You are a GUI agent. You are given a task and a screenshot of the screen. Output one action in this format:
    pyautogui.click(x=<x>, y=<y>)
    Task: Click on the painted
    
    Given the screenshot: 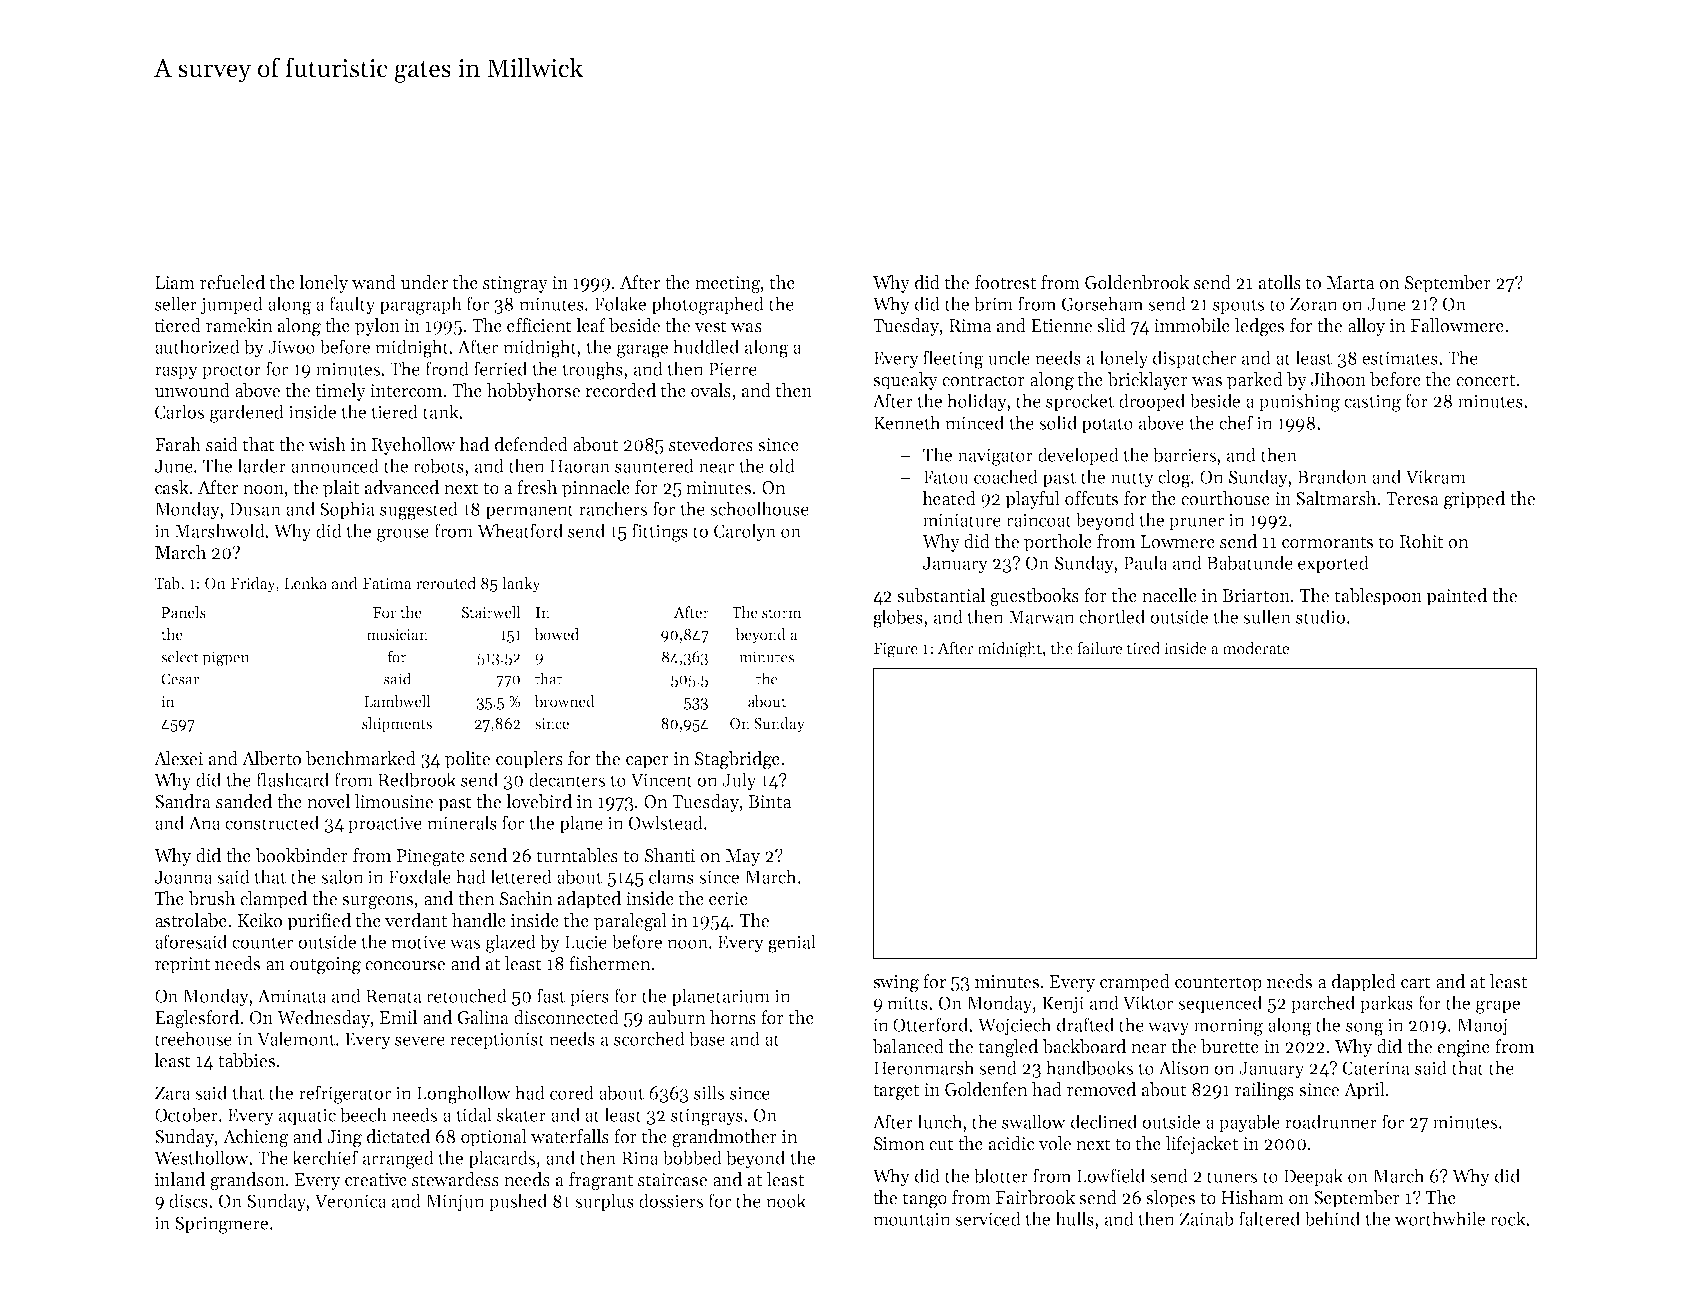 What is the action you would take?
    pyautogui.click(x=1456, y=597)
